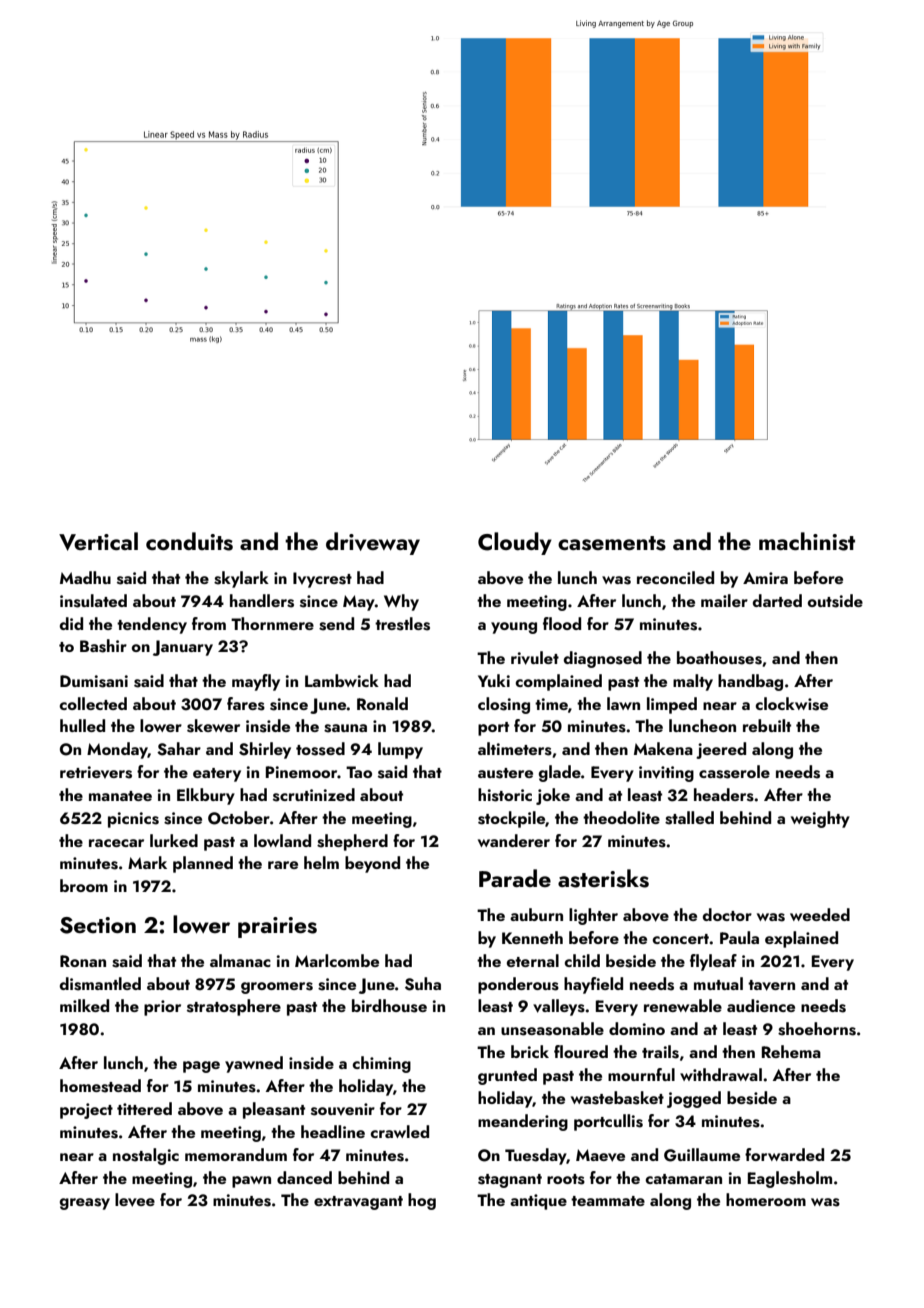  Describe the element at coordinates (505, 773) in the screenshot. I see `austere` at that location.
